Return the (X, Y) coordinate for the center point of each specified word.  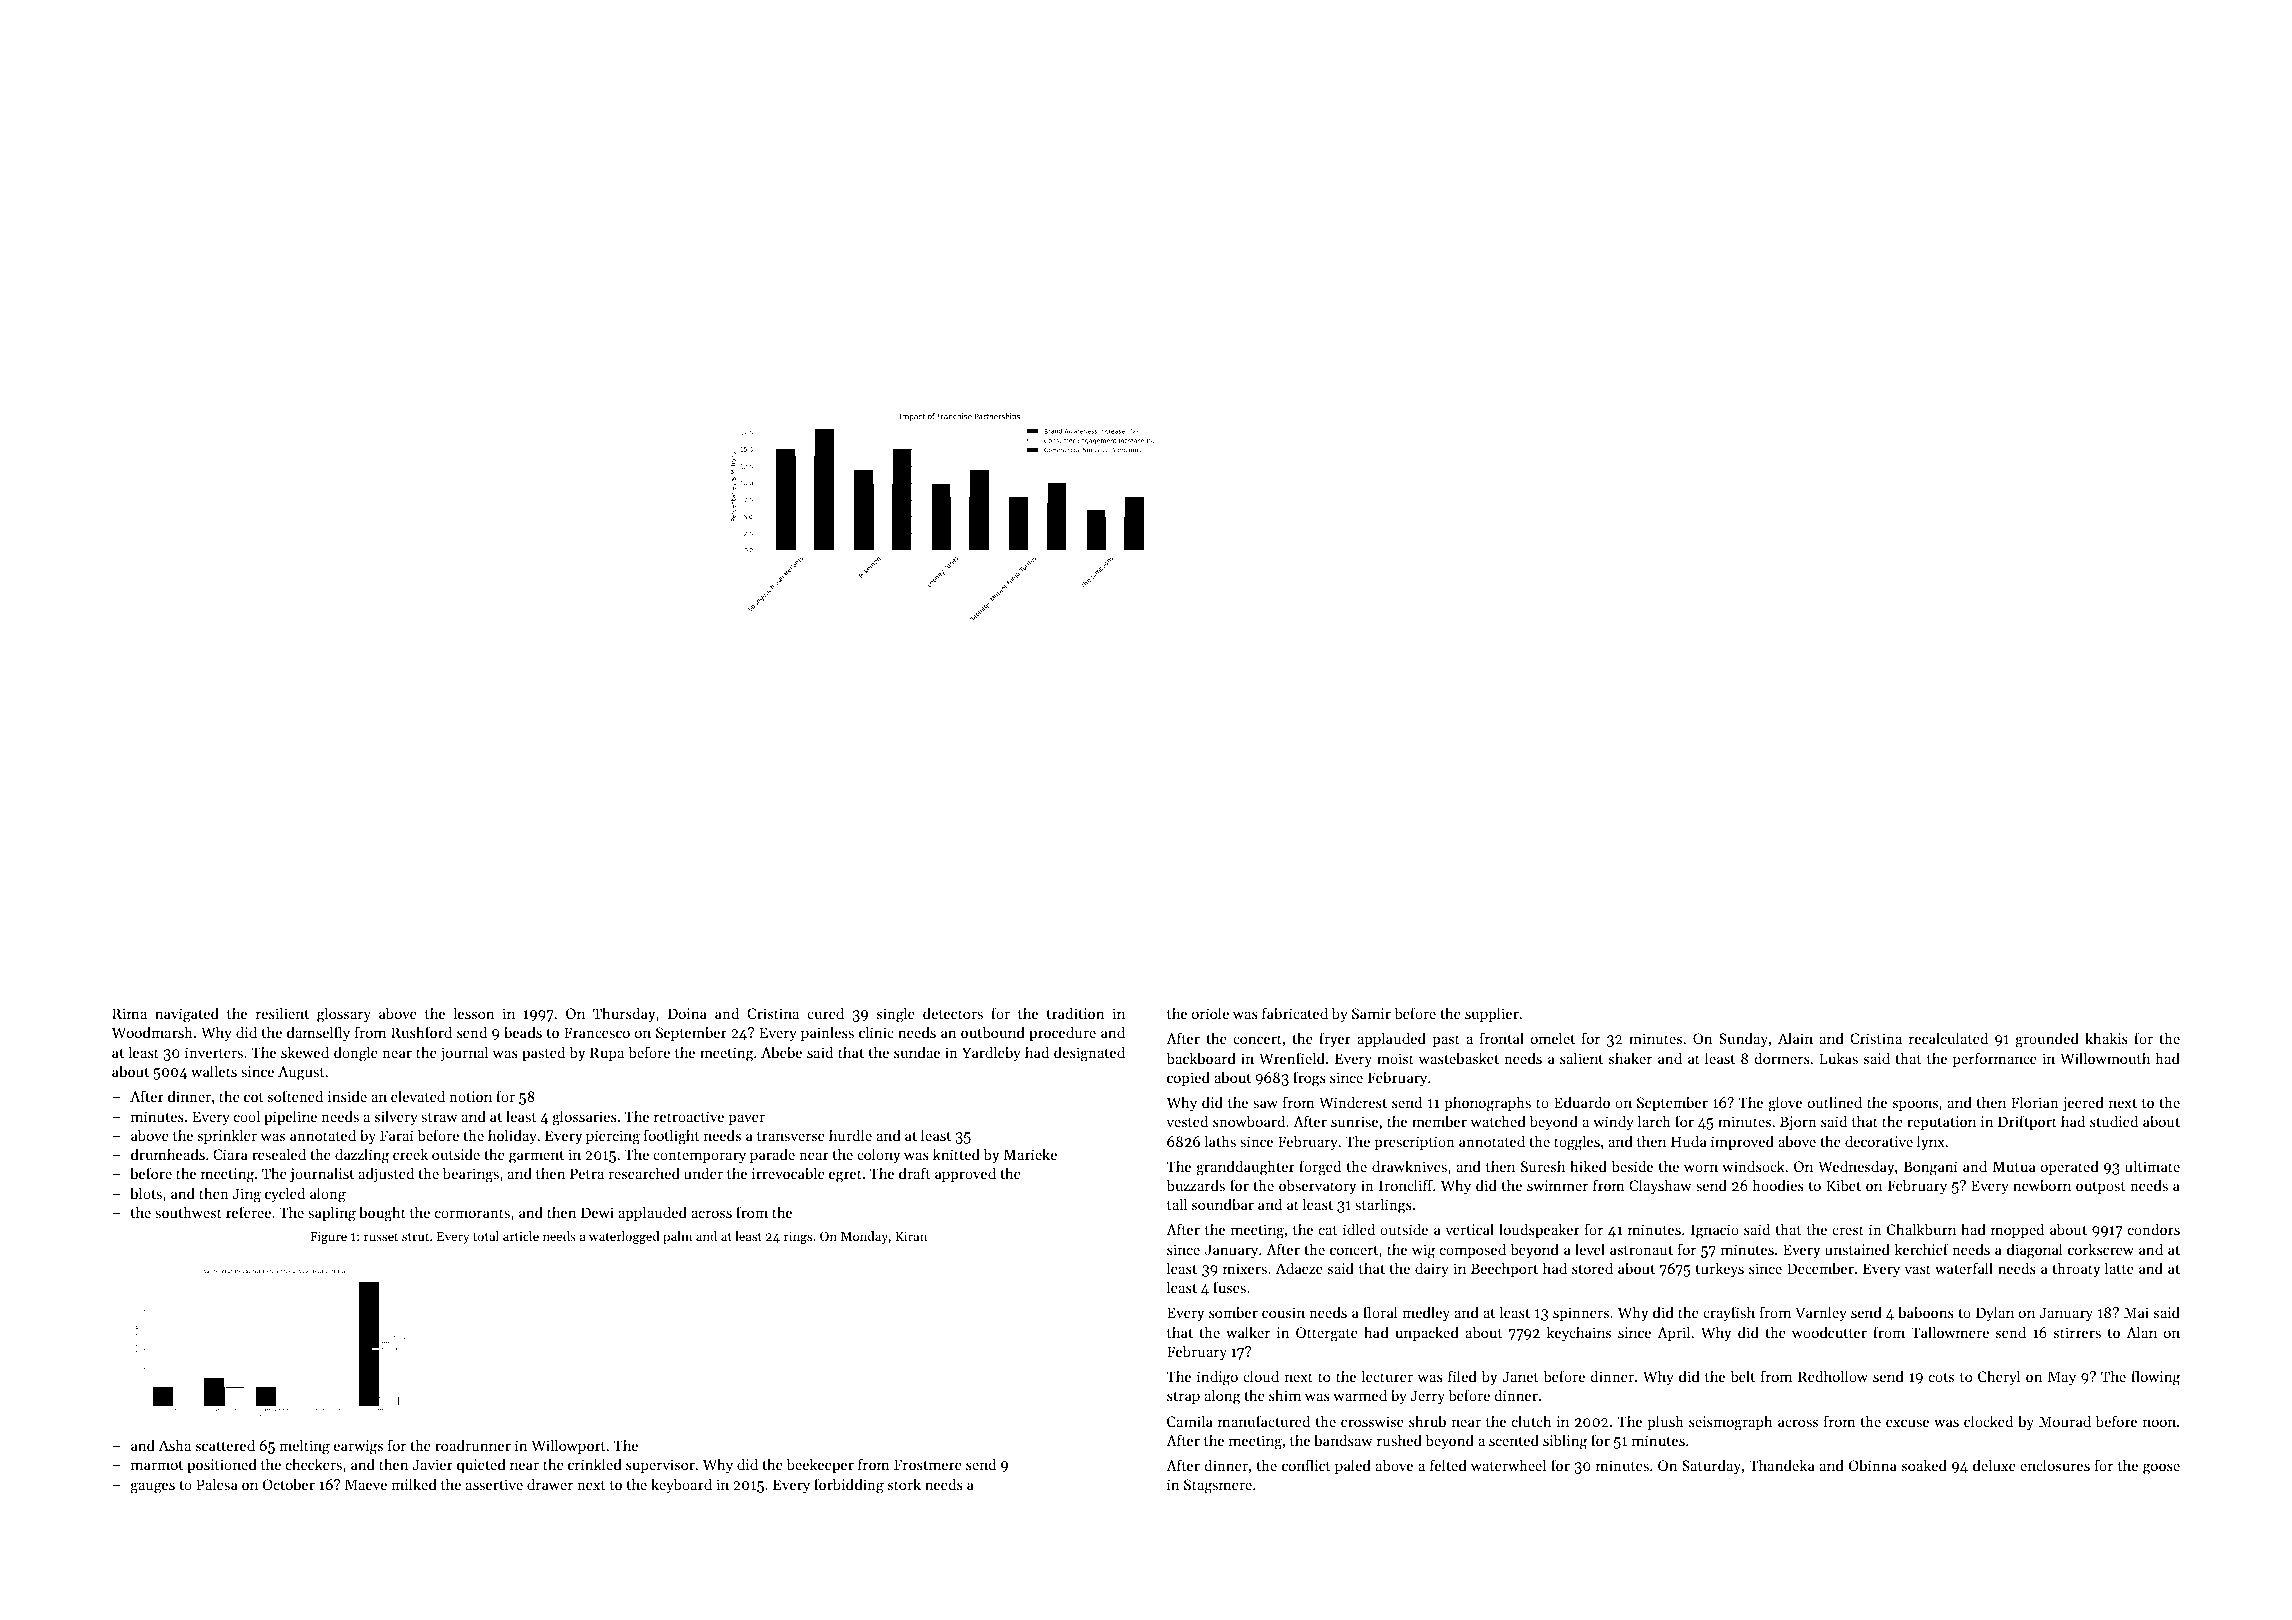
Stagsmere (1218, 1486)
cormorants (472, 1213)
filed (1462, 1376)
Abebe (781, 1052)
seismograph (1730, 1423)
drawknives (1409, 1166)
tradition (1075, 1013)
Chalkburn (1921, 1229)
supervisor (660, 1466)
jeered (2083, 1103)
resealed (279, 1154)
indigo (1217, 1378)
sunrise (1354, 1121)
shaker (1630, 1058)
